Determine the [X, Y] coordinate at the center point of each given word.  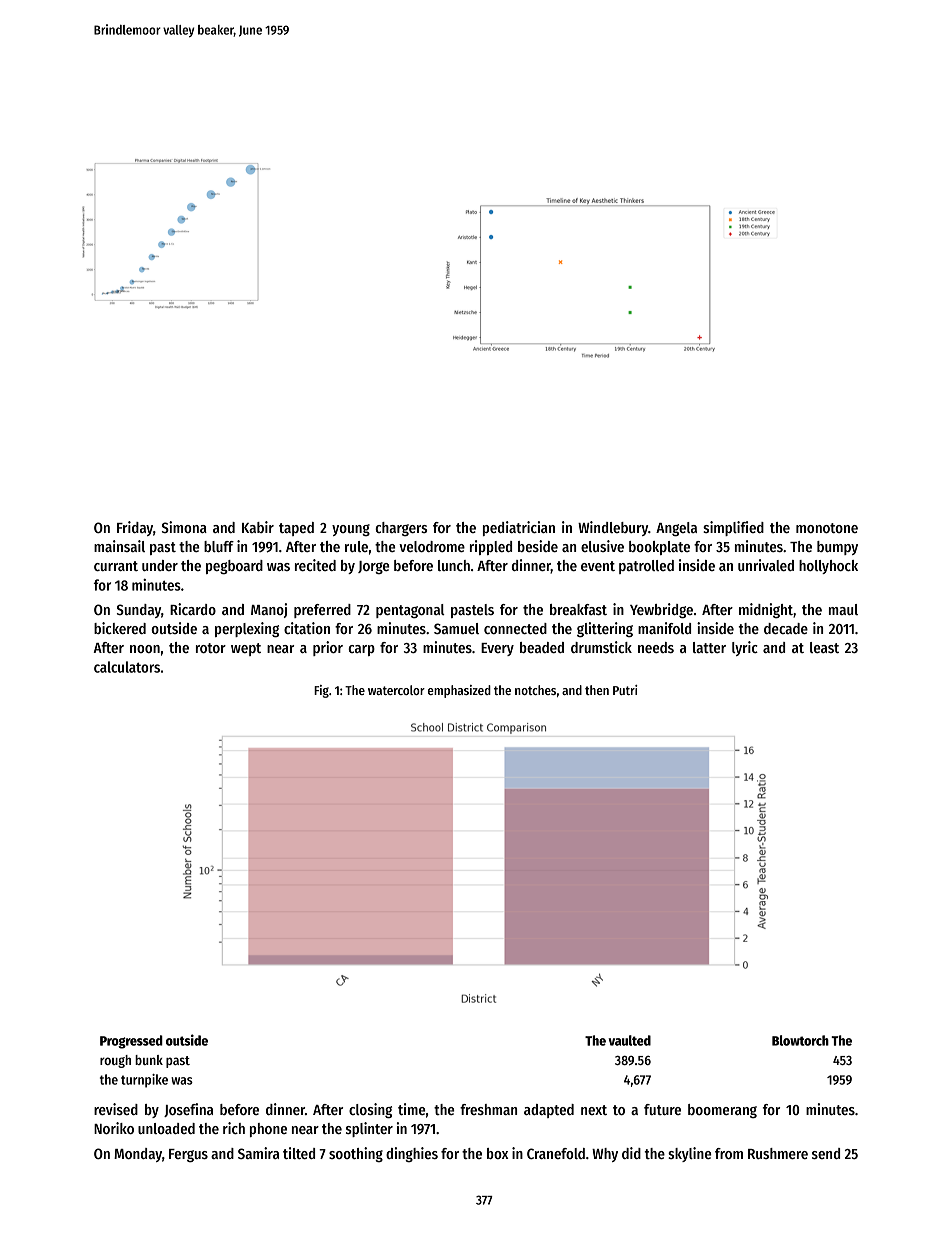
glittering [605, 629]
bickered [120, 628]
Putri [625, 690]
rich [234, 1128]
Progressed [131, 1042]
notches [535, 690]
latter [709, 647]
